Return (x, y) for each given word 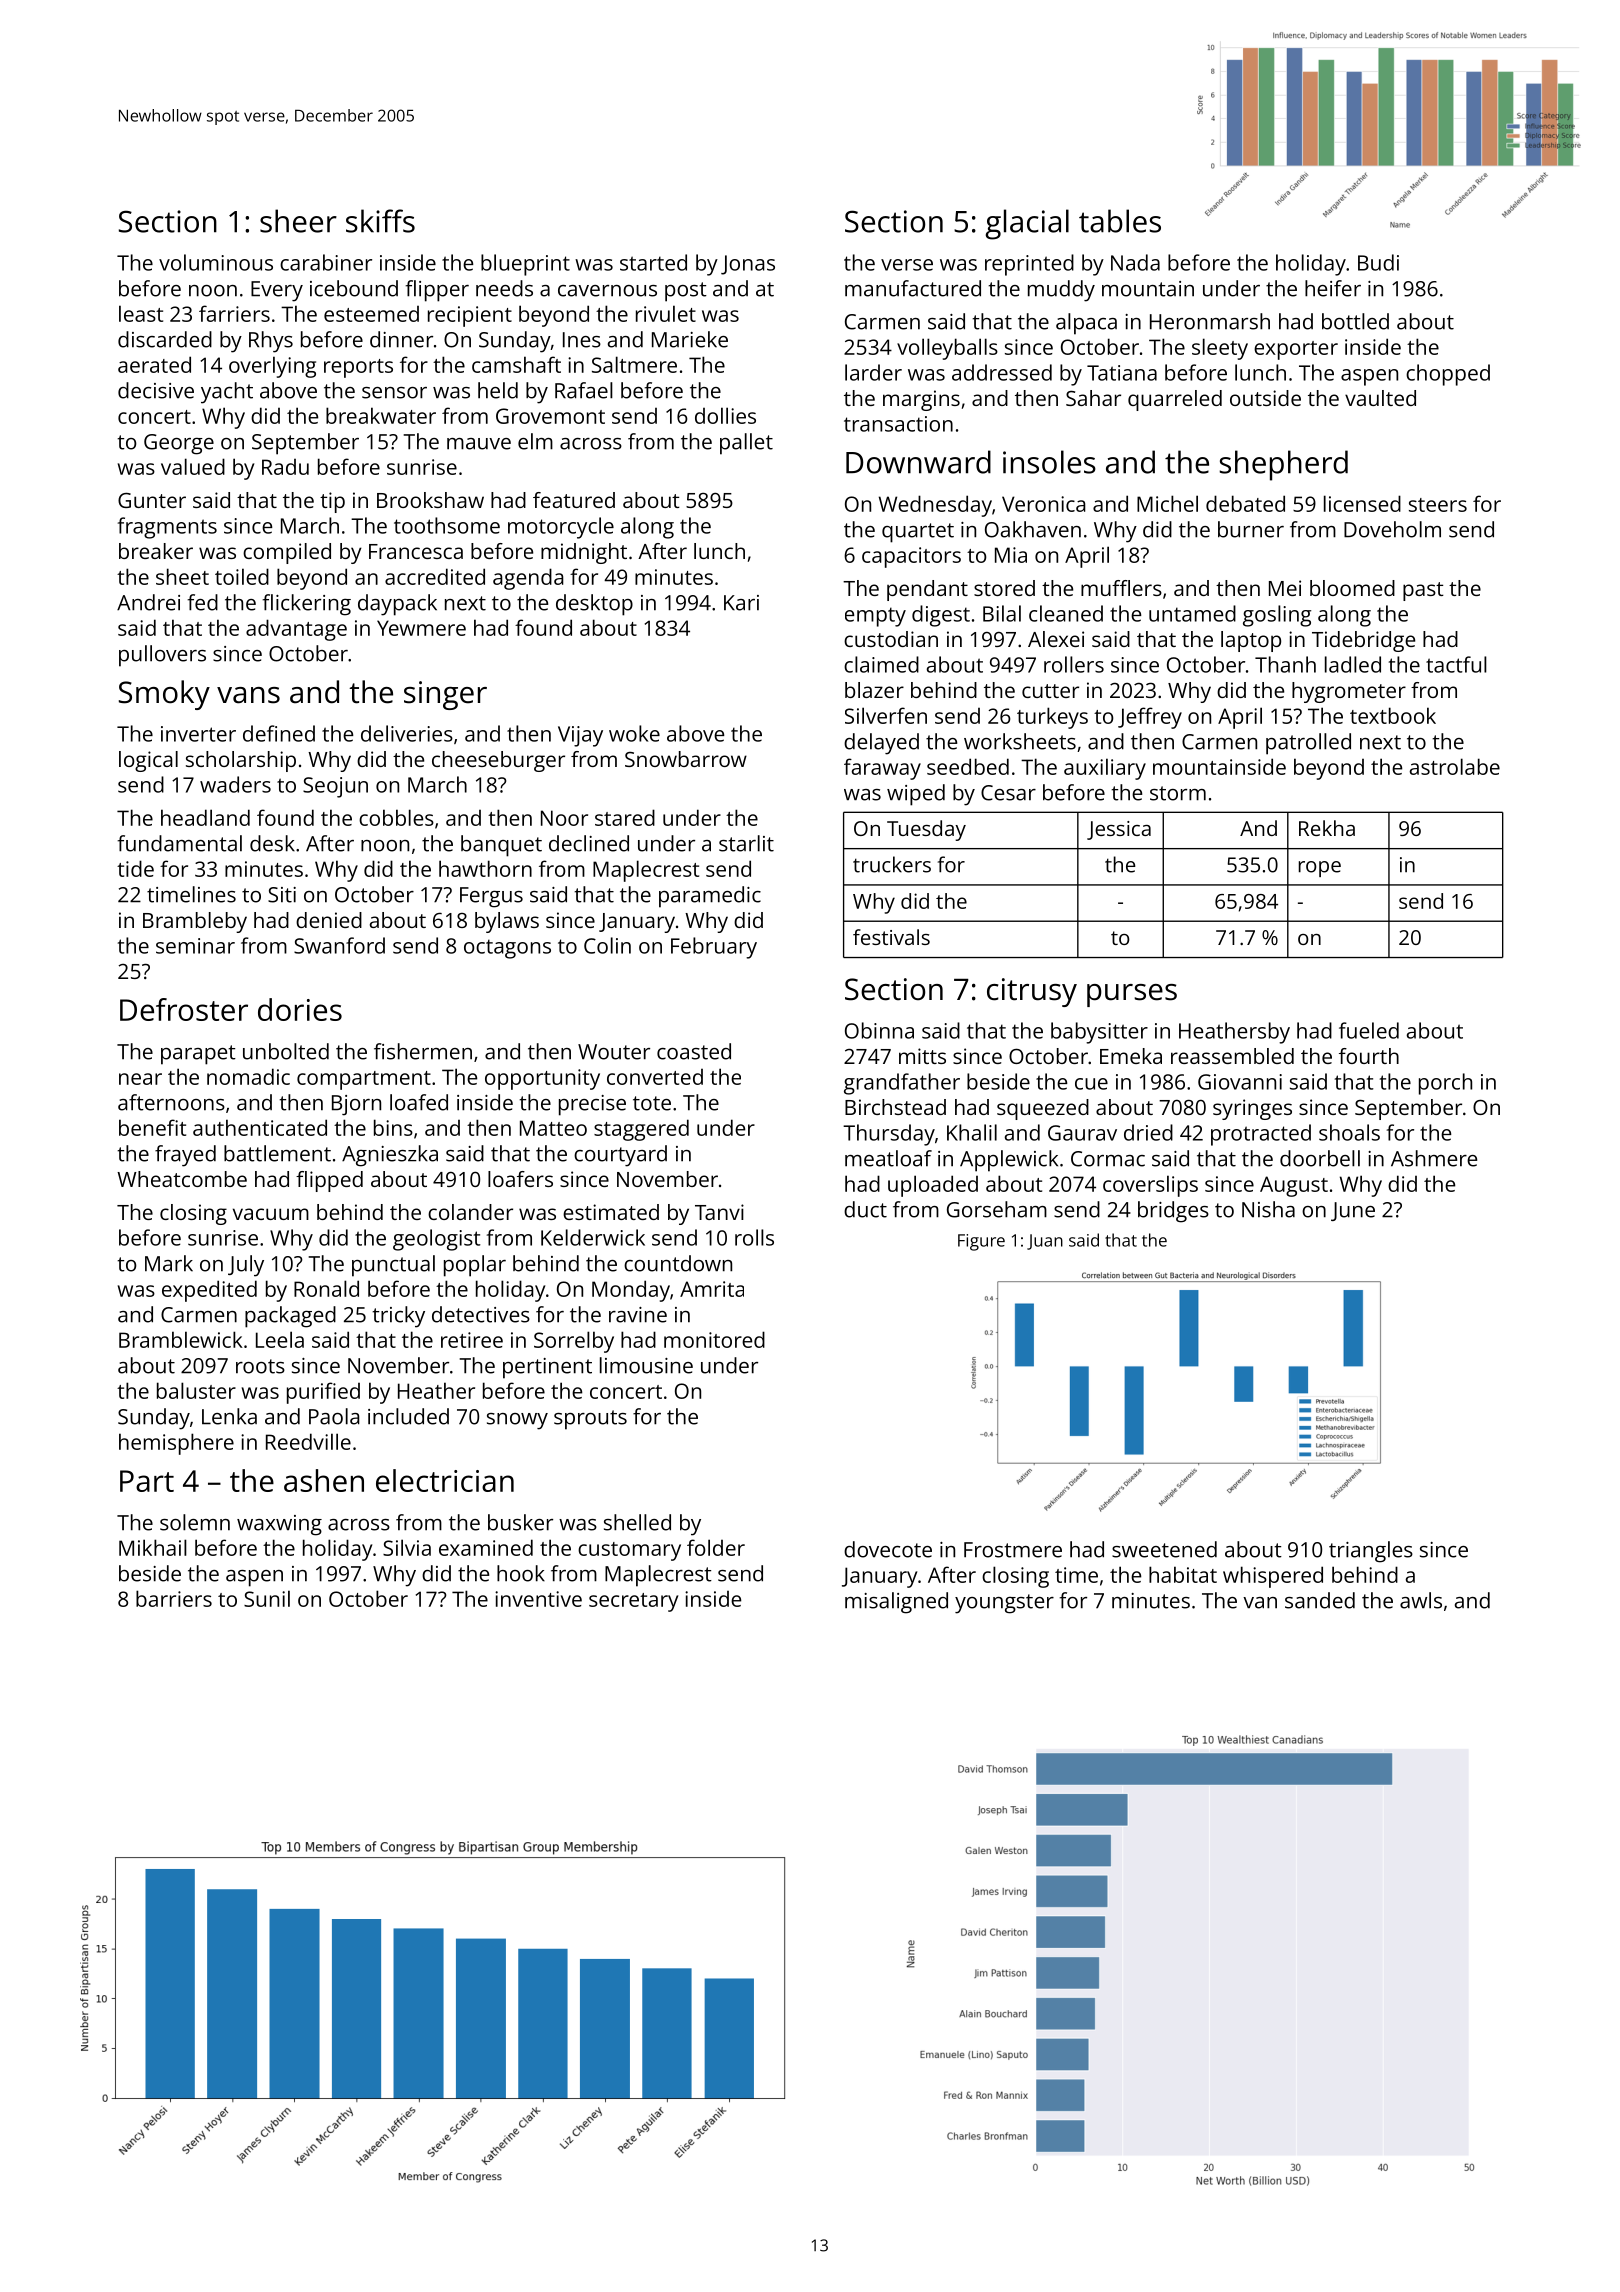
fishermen (423, 1051)
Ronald (326, 1288)
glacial (1027, 224)
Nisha (1268, 1209)
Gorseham (997, 1209)
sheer (298, 221)
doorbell (1320, 1158)
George (179, 444)
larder (873, 372)
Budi (1378, 262)
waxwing (279, 1525)
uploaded (933, 1186)
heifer (1333, 288)
